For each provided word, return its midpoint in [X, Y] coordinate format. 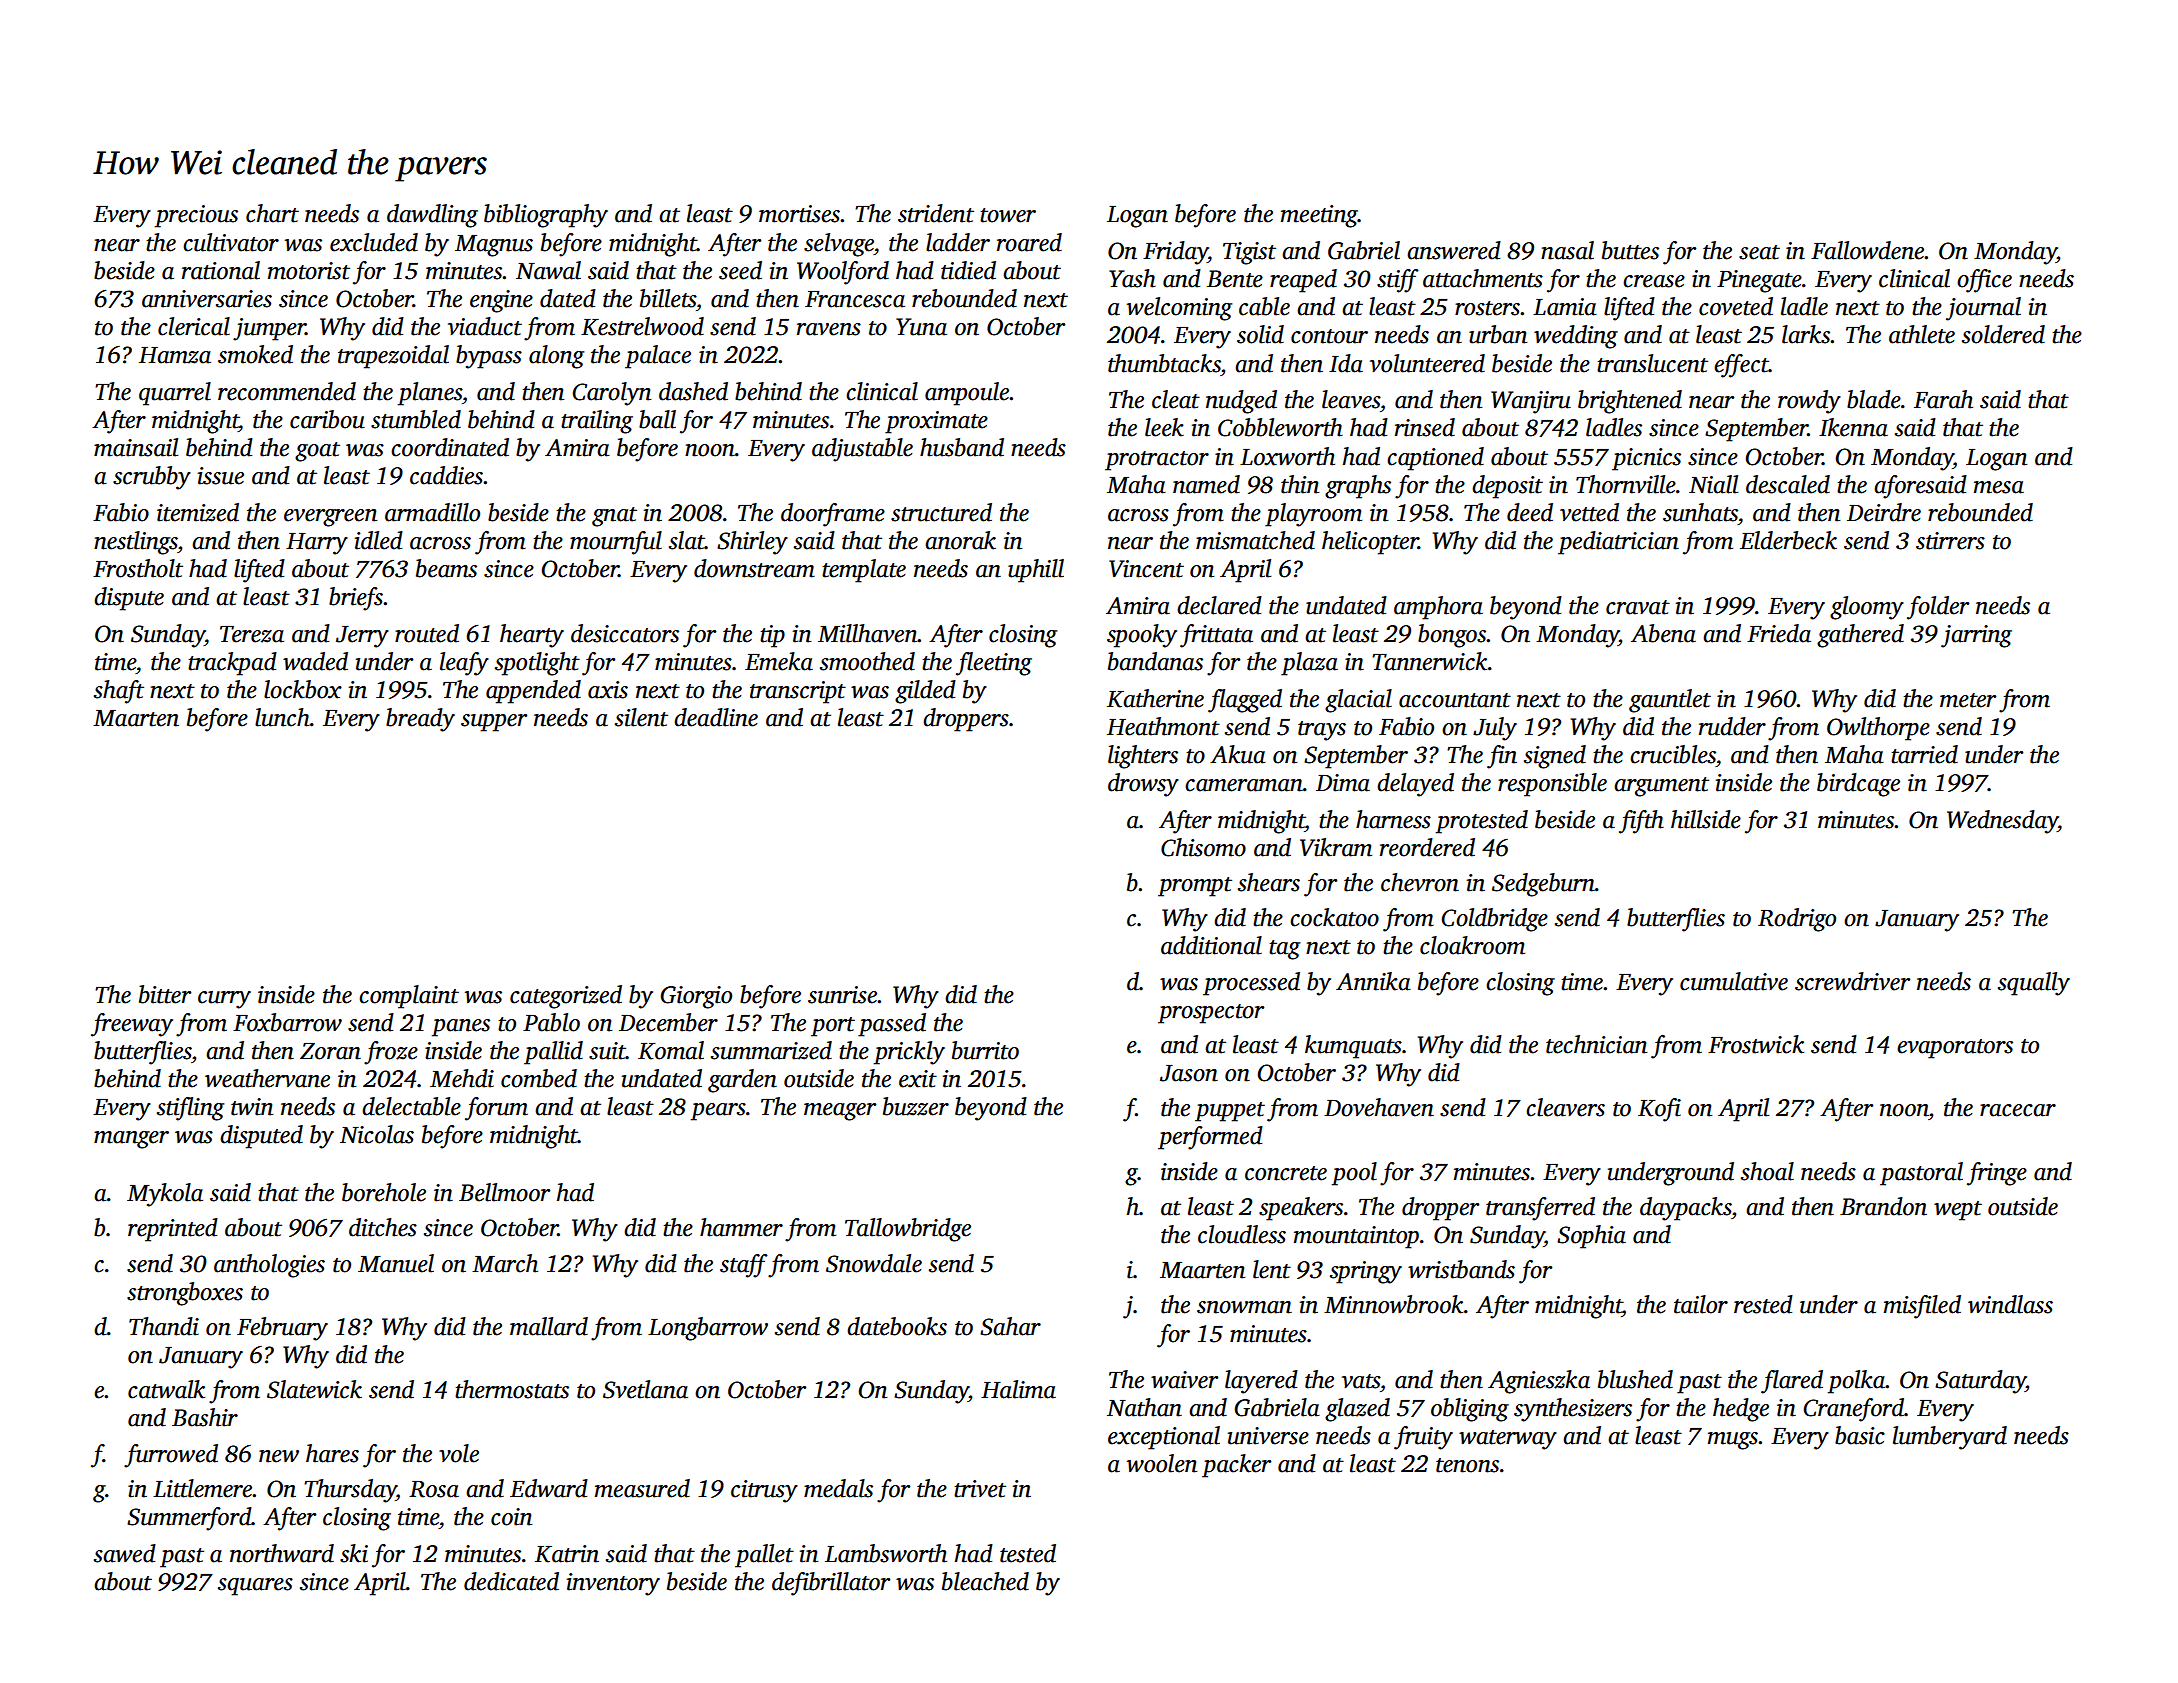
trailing [597, 422]
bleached [985, 1581]
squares [255, 1587]
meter [1968, 700]
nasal [1567, 250]
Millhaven [868, 633]
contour [1329, 336]
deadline [716, 717]
